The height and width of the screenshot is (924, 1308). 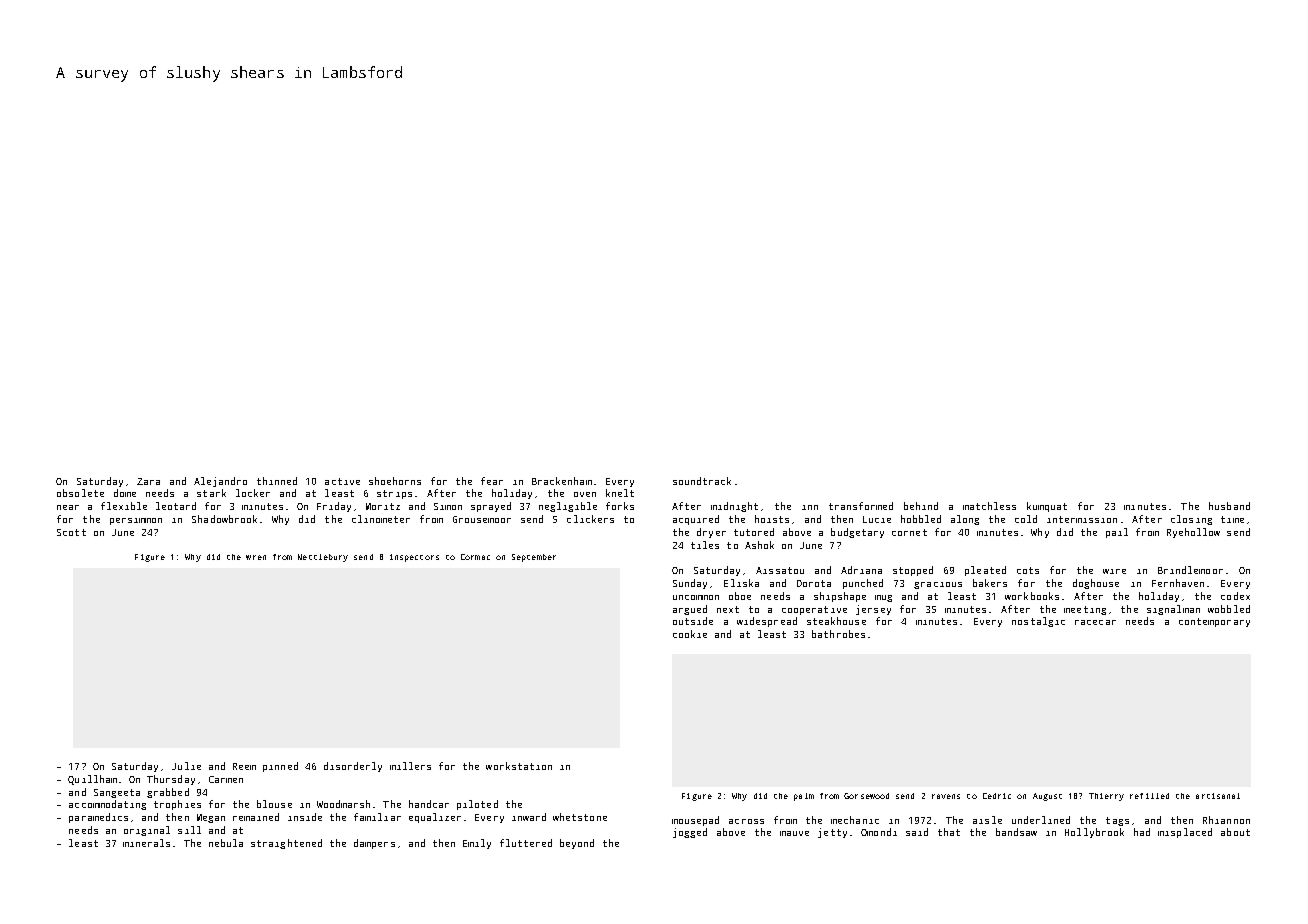 I want to click on thinned, so click(x=277, y=481).
